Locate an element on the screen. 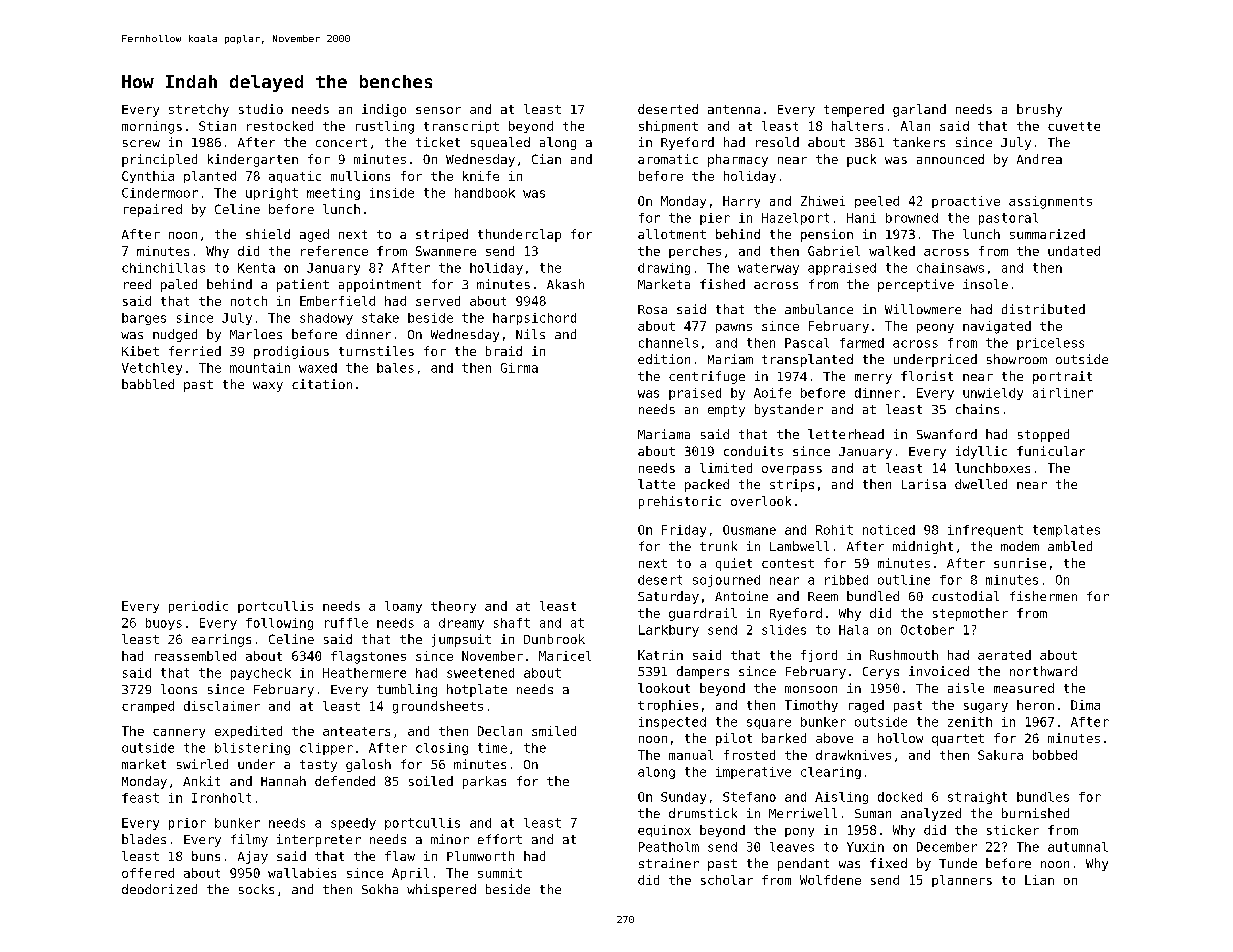 The image size is (1233, 952). perceptive is located at coordinates (916, 285).
